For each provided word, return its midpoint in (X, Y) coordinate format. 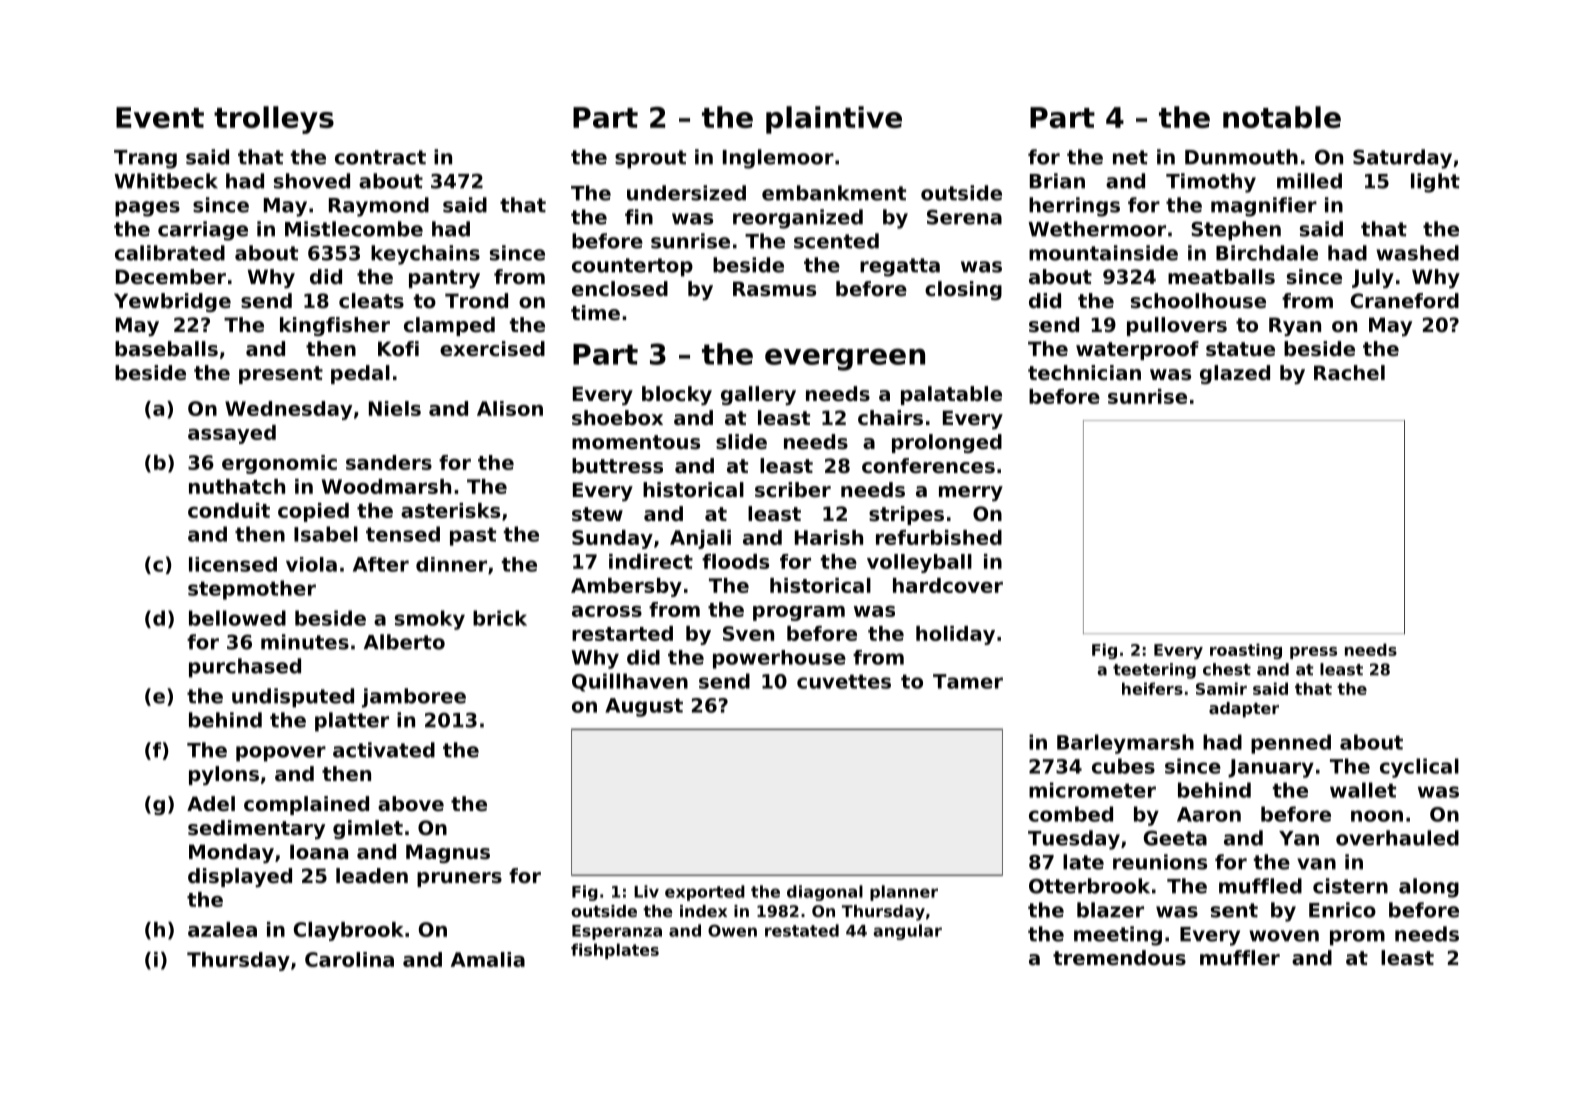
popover (281, 754)
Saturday (1402, 159)
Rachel (1349, 373)
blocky (677, 395)
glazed (1235, 374)
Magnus (448, 853)
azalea (222, 929)
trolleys (274, 120)
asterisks (450, 510)
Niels (395, 408)
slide (741, 442)
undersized (686, 193)
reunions (1160, 862)
